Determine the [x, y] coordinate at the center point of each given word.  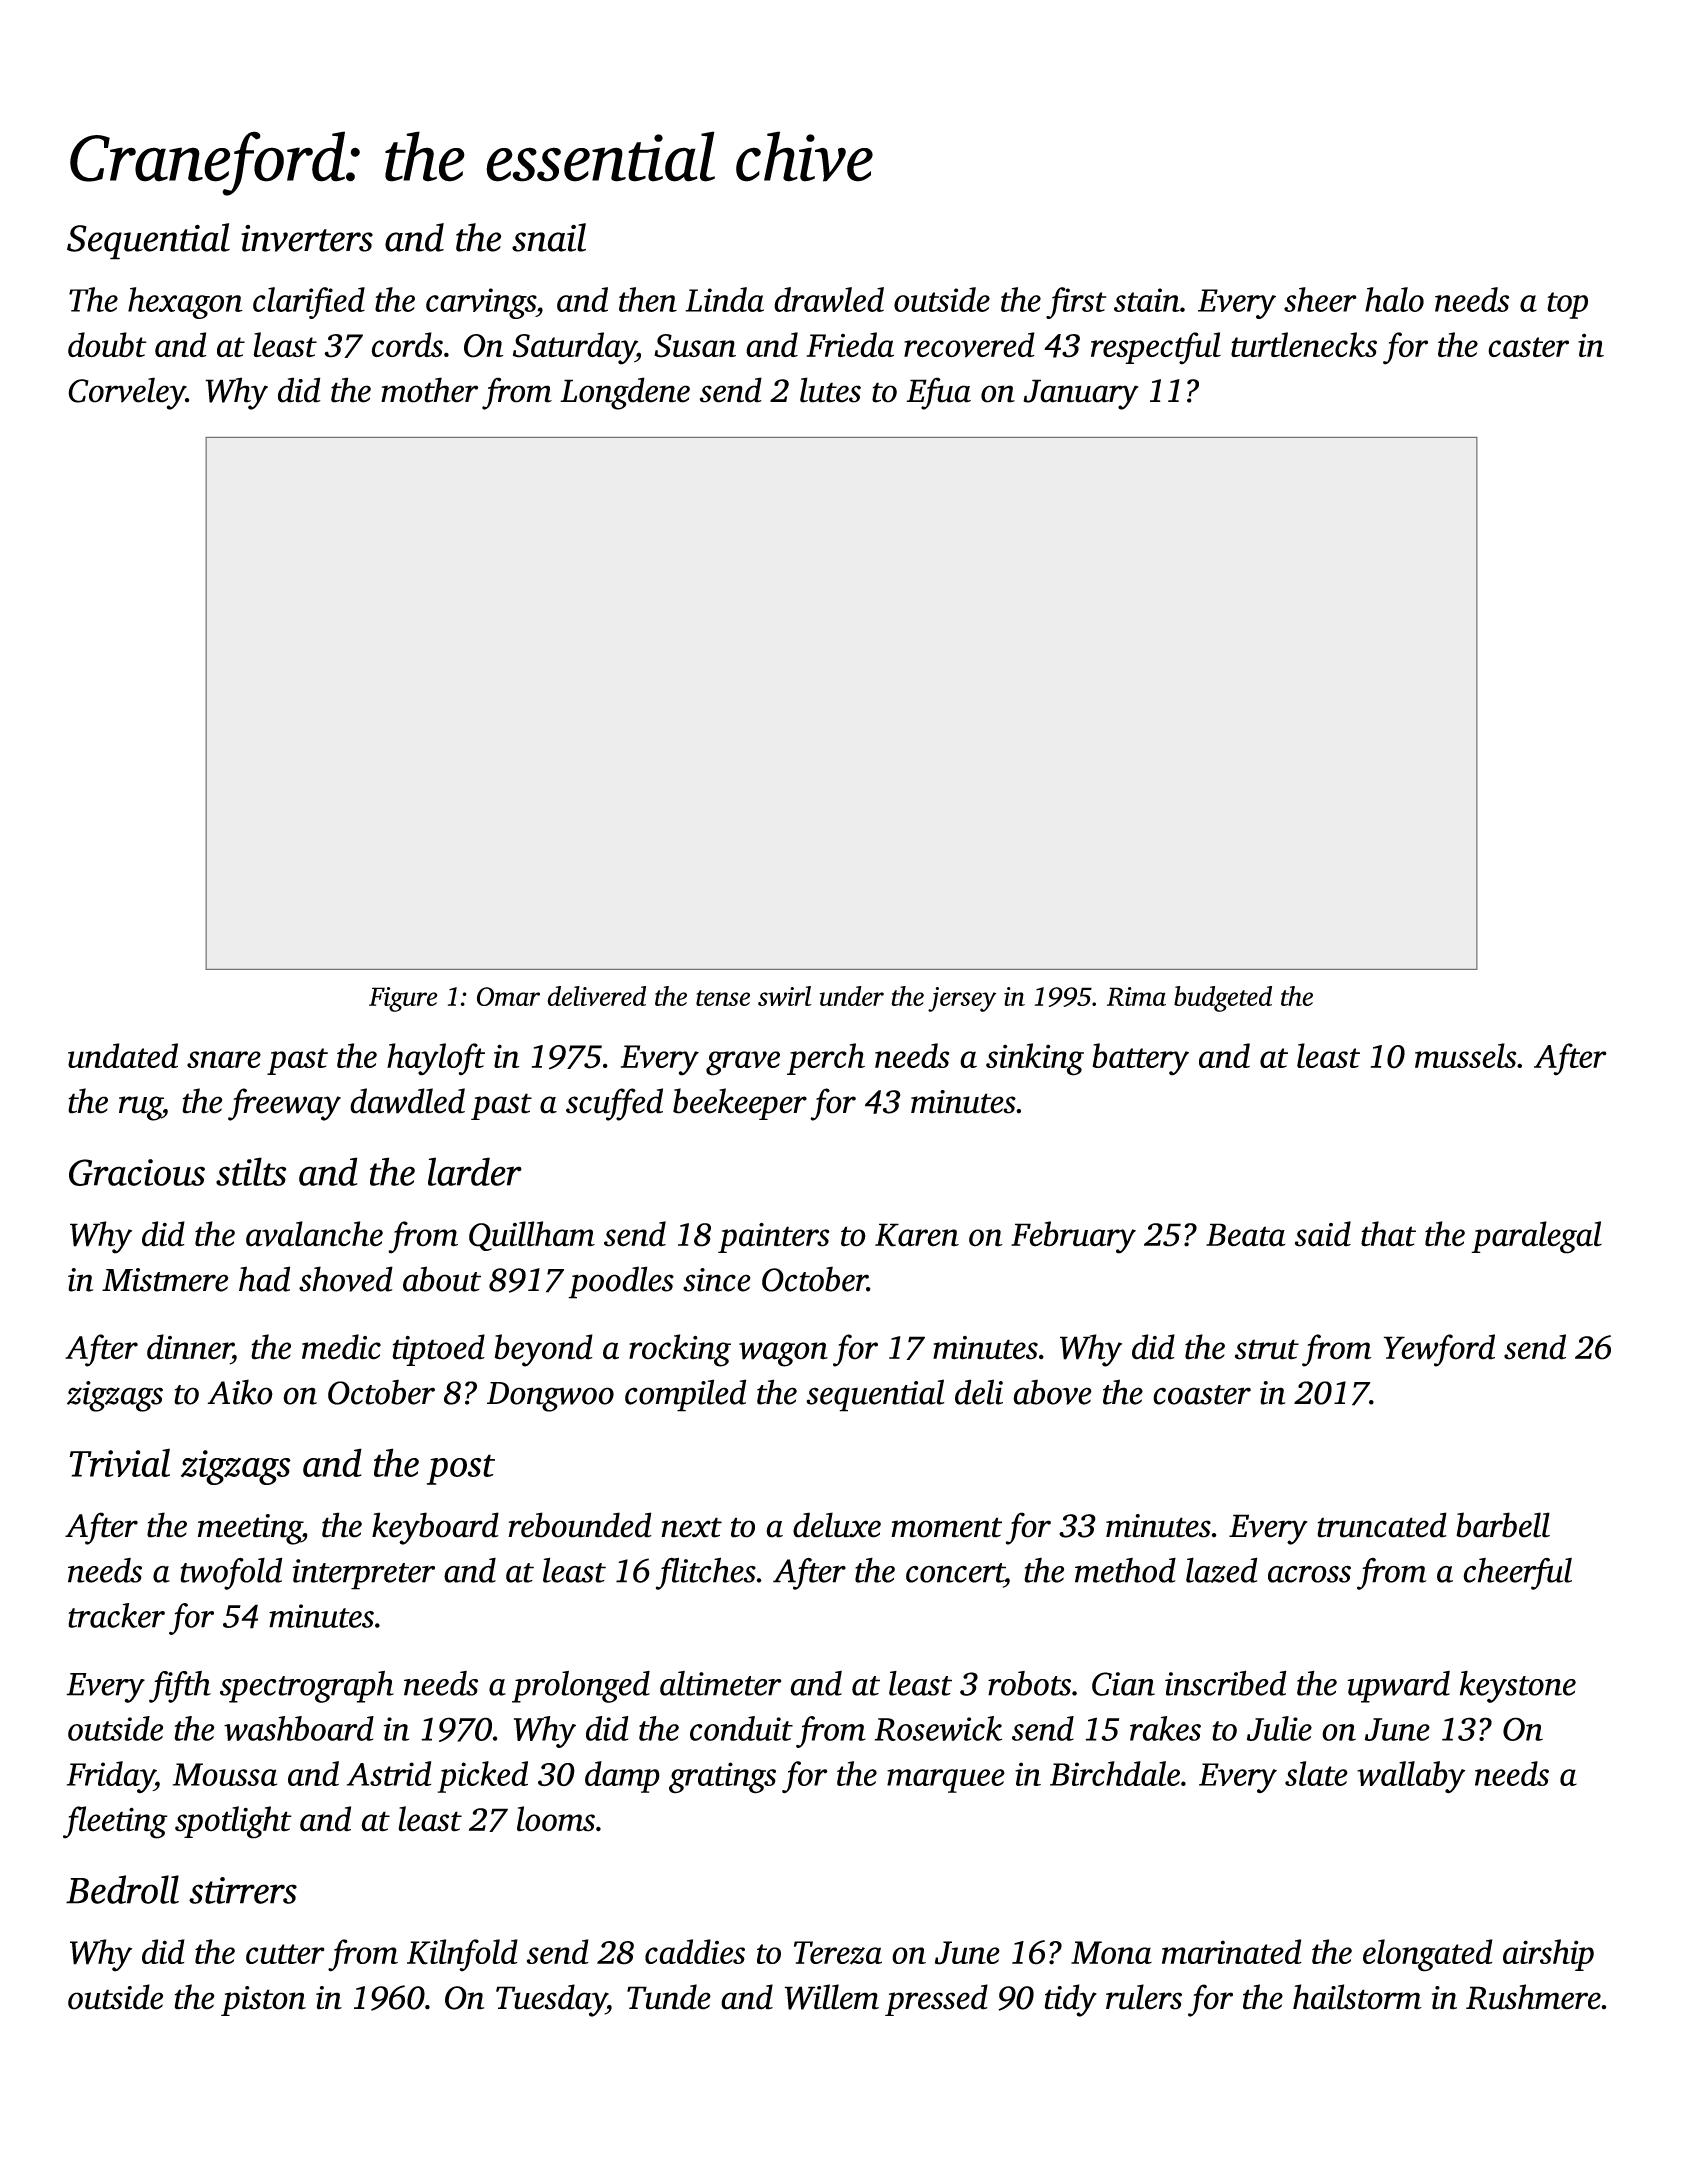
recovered [969, 345]
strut [1267, 1349]
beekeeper [740, 1104]
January [1081, 394]
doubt [107, 345]
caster [1528, 347]
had [264, 1279]
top [1567, 305]
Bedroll [122, 1889]
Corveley [127, 393]
